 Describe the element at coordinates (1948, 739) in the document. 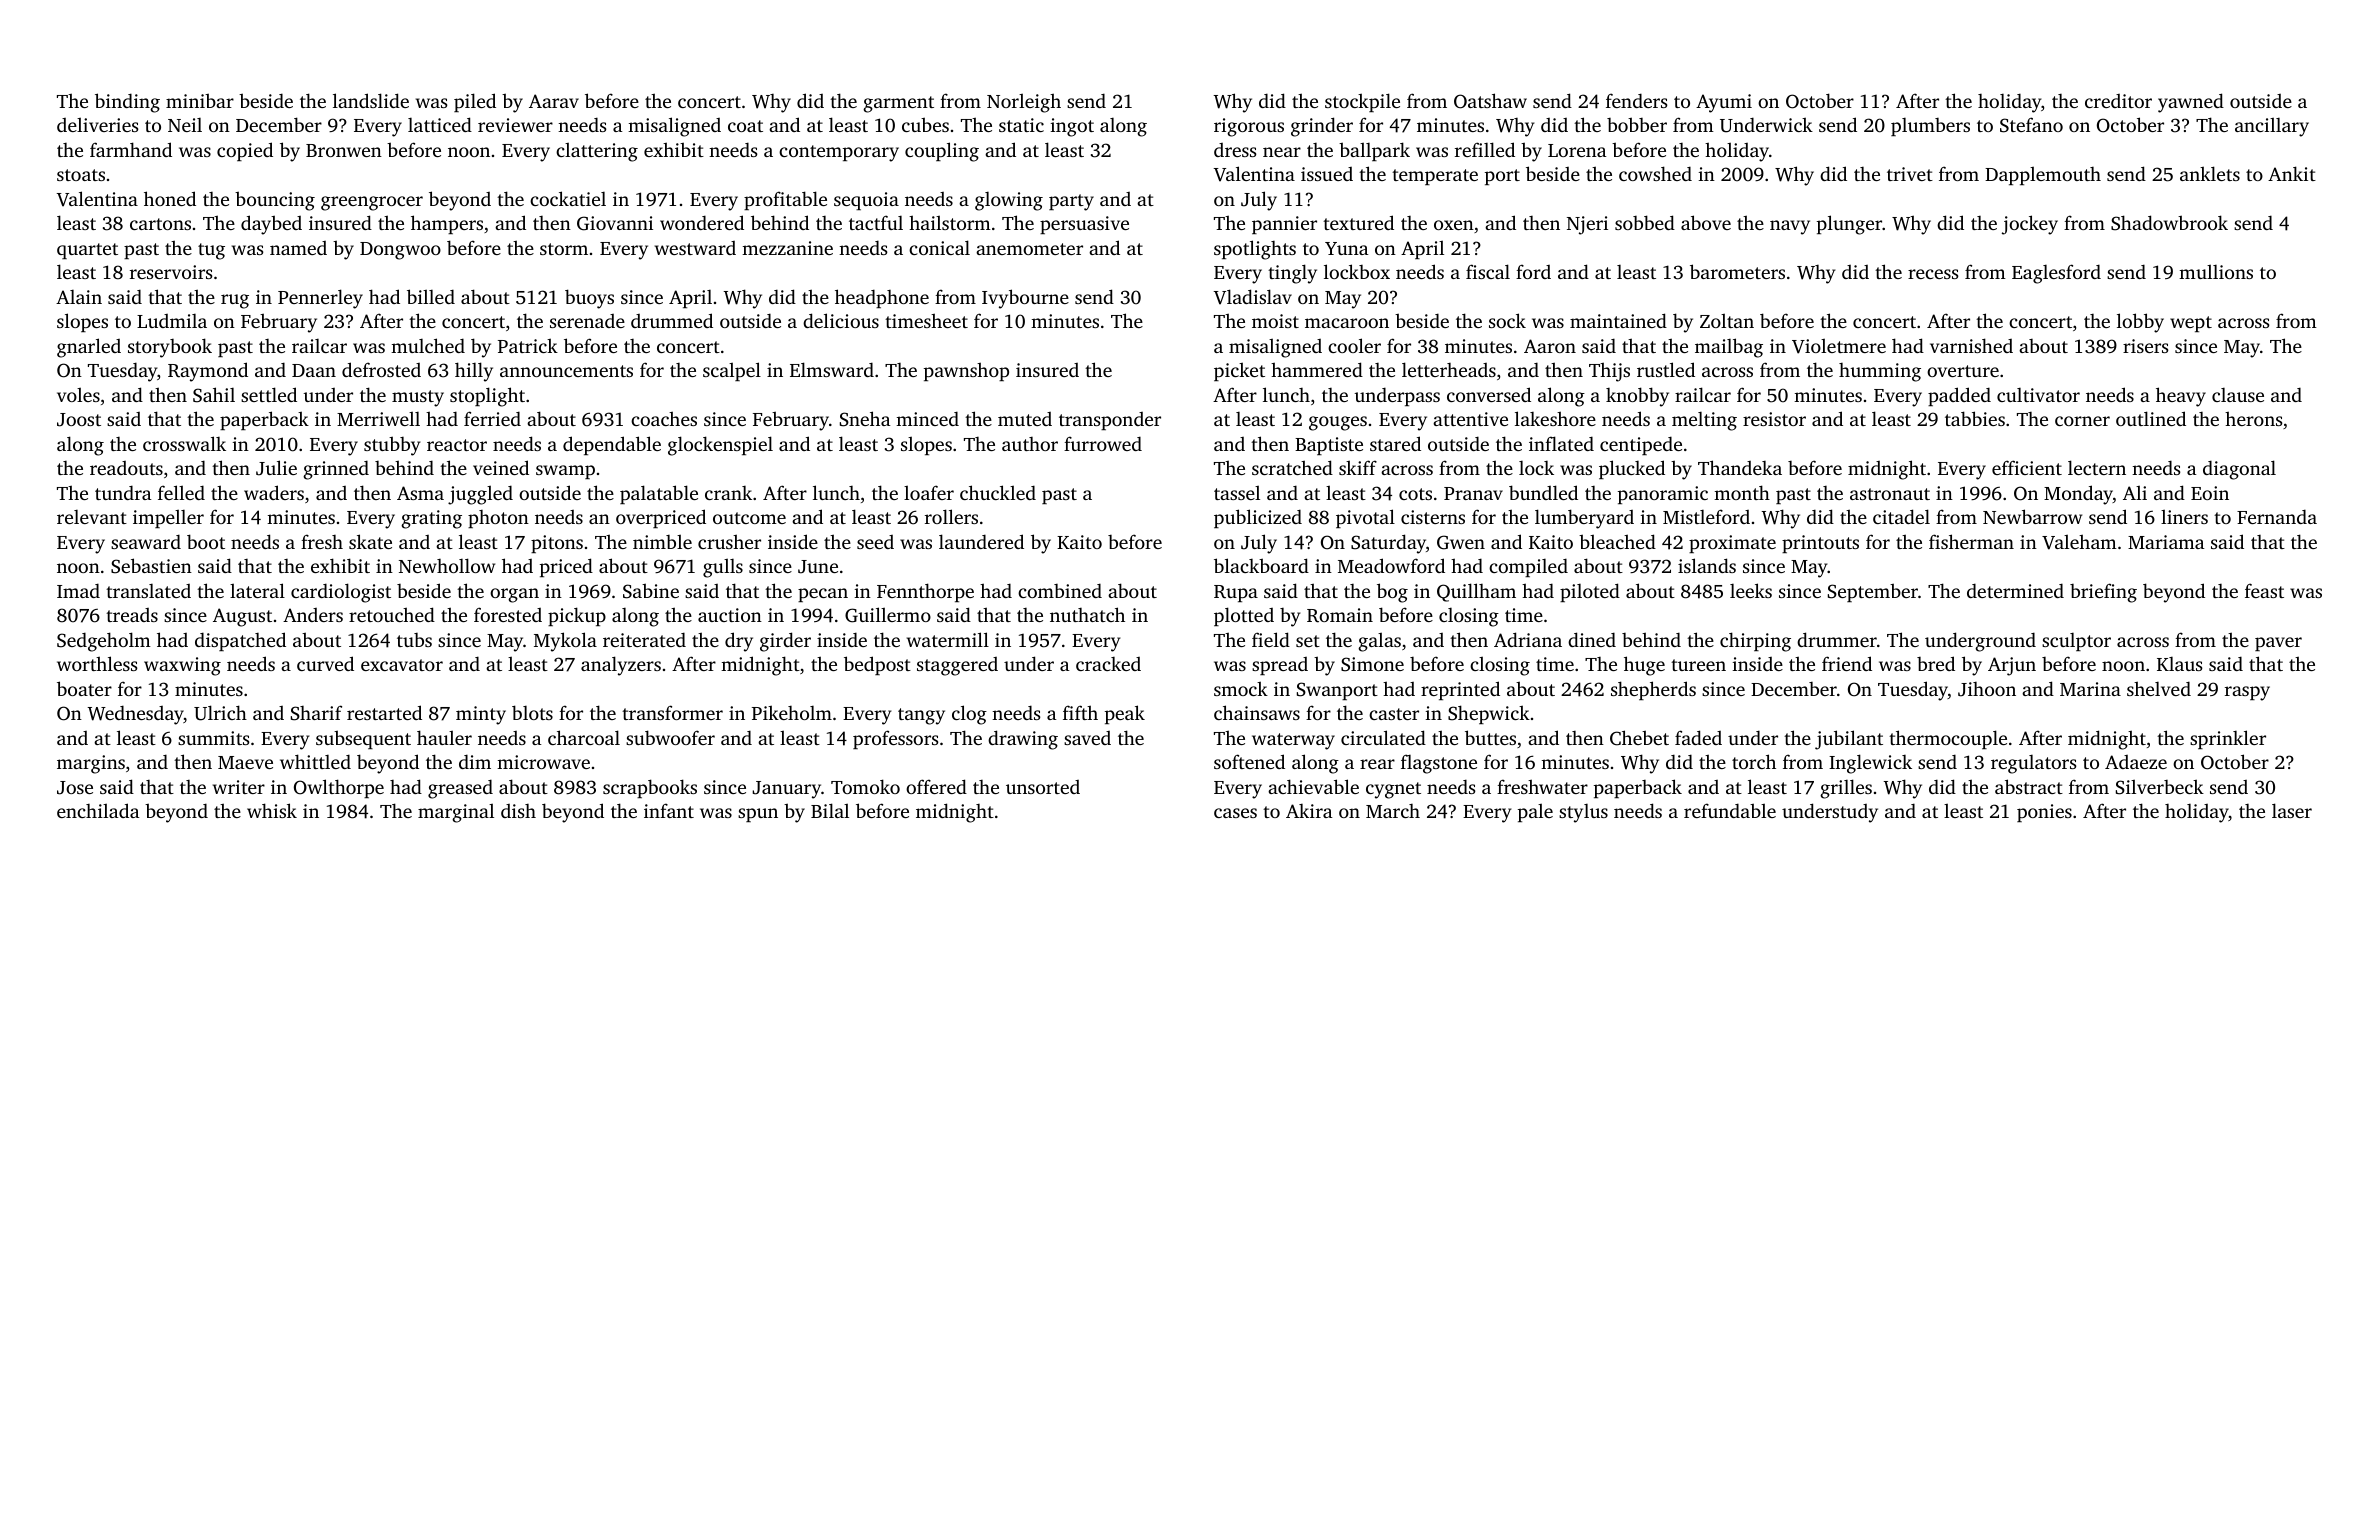

I see `thermocouple` at that location.
